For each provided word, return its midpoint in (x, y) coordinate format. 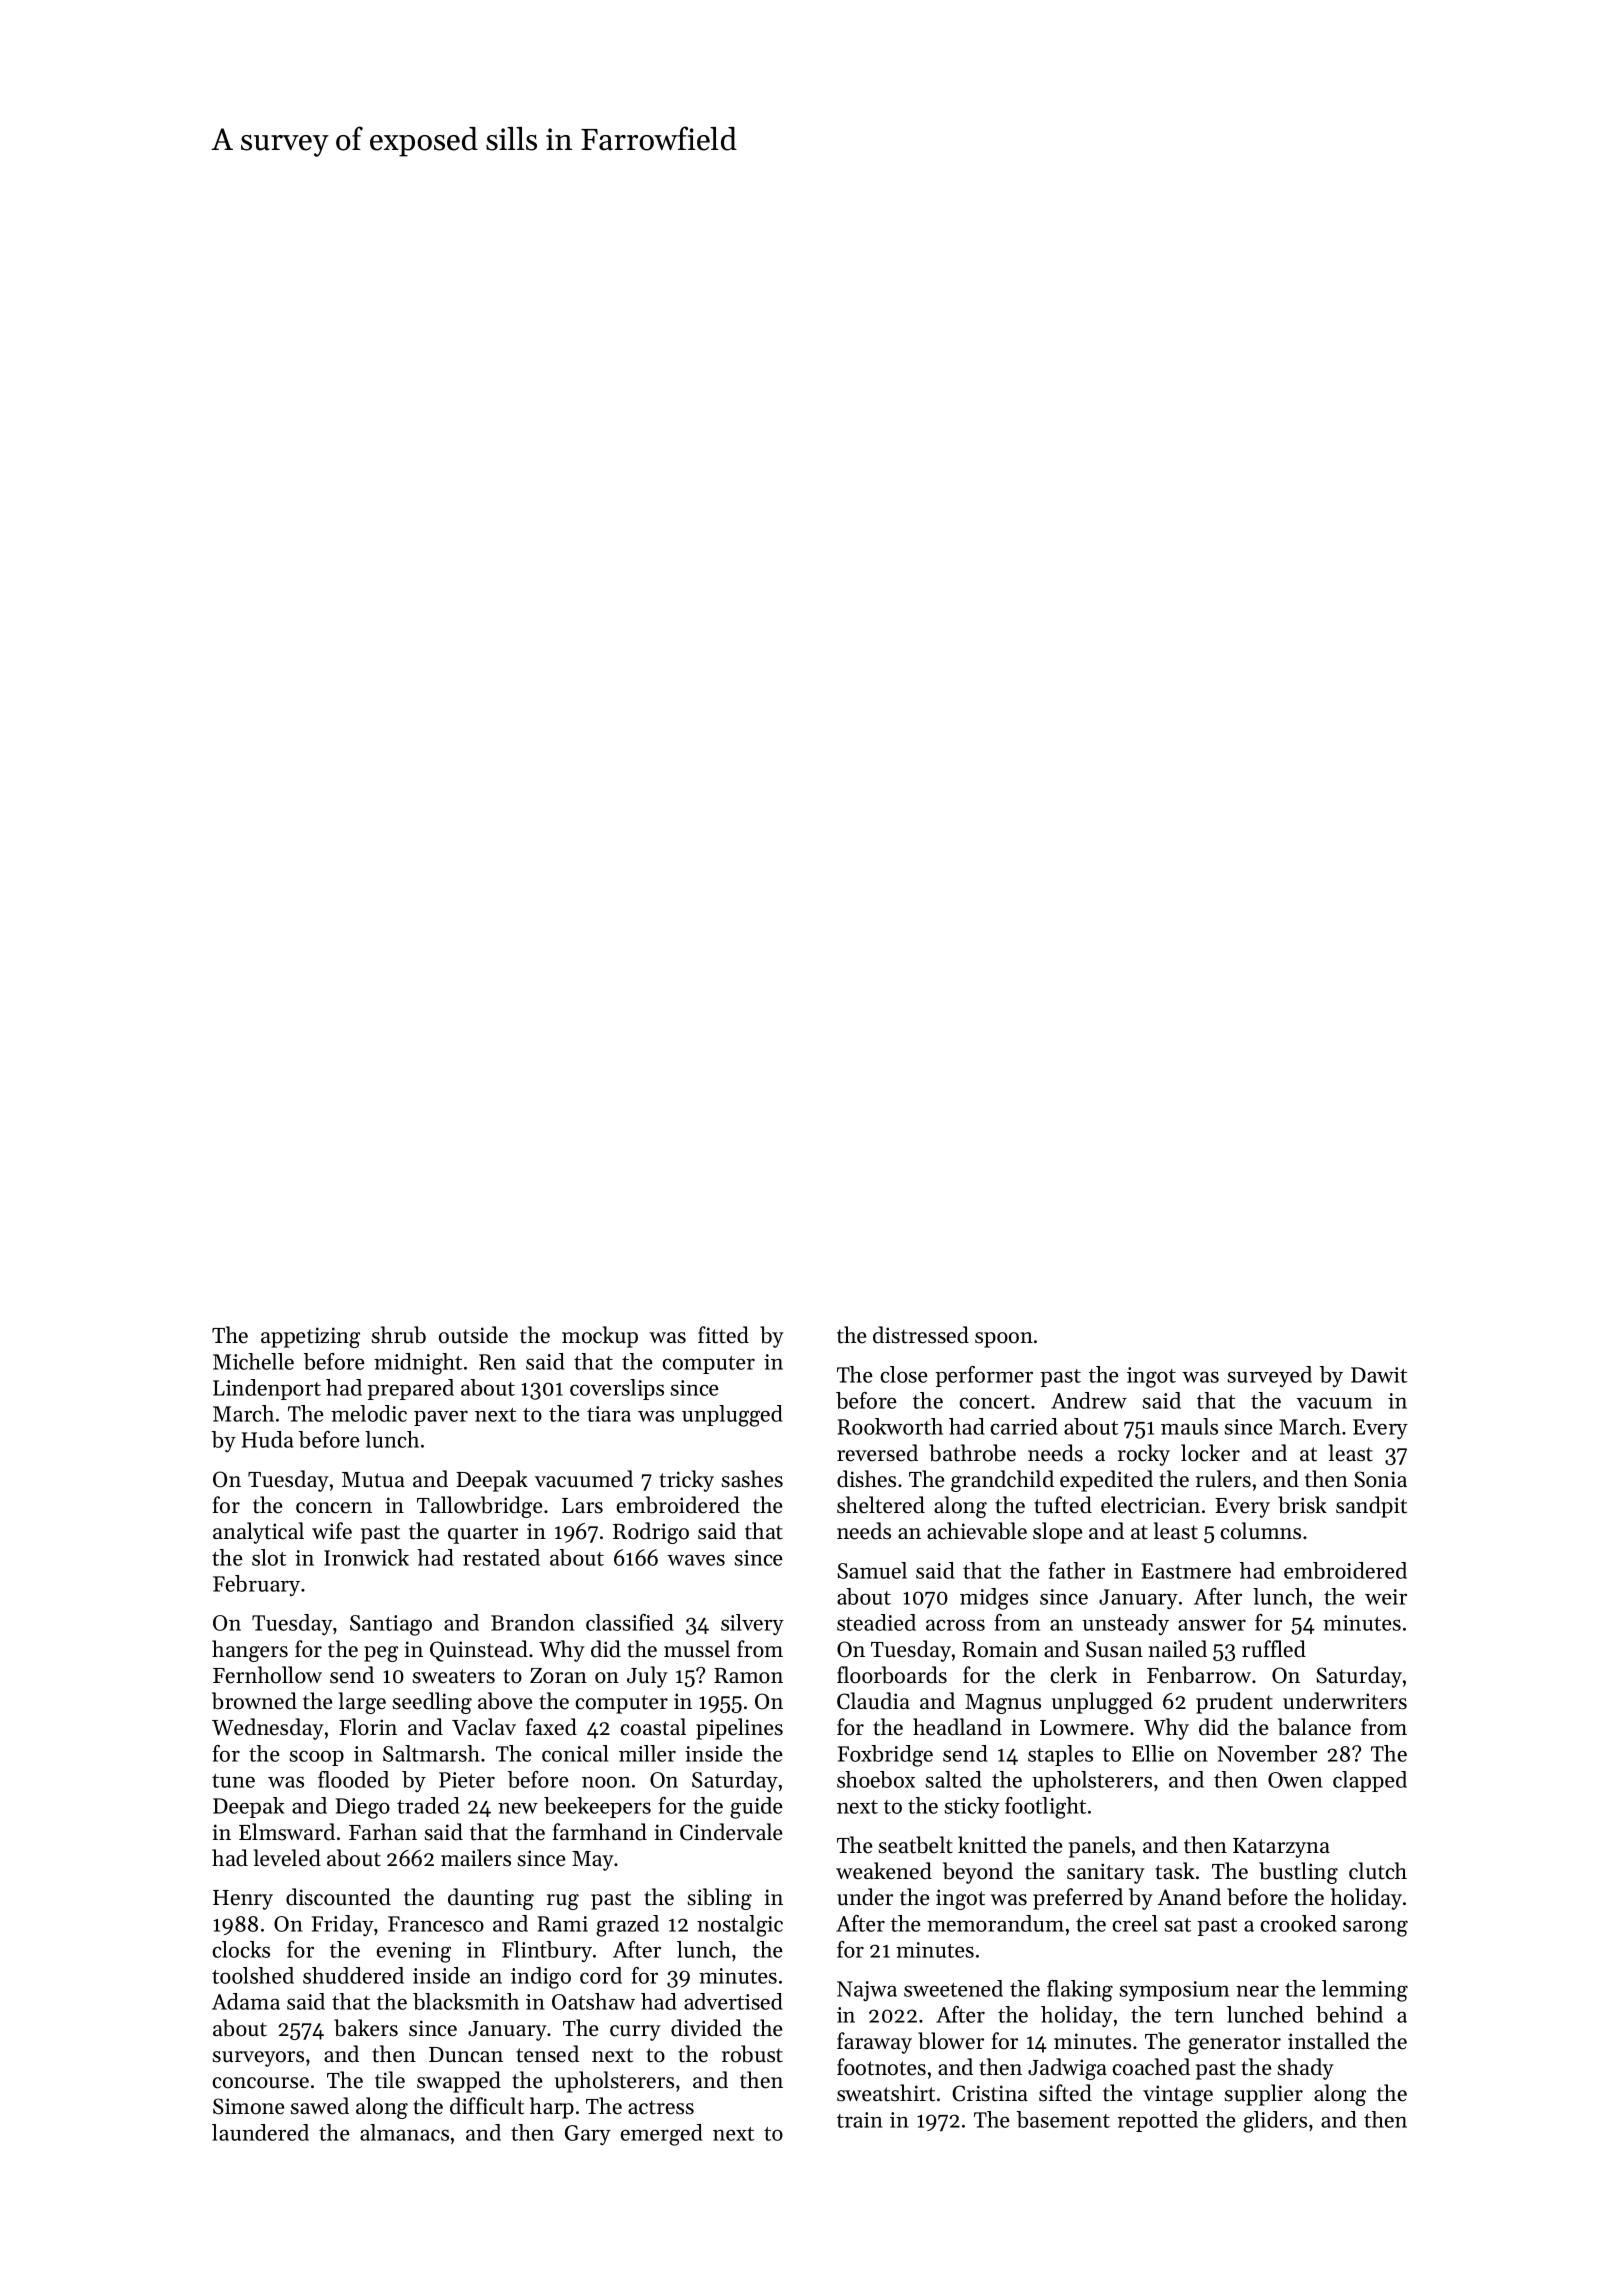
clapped (1370, 1781)
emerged (662, 2135)
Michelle (253, 1361)
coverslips (617, 1389)
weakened (884, 1871)
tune (233, 1781)
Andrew (1089, 1400)
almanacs (404, 2132)
